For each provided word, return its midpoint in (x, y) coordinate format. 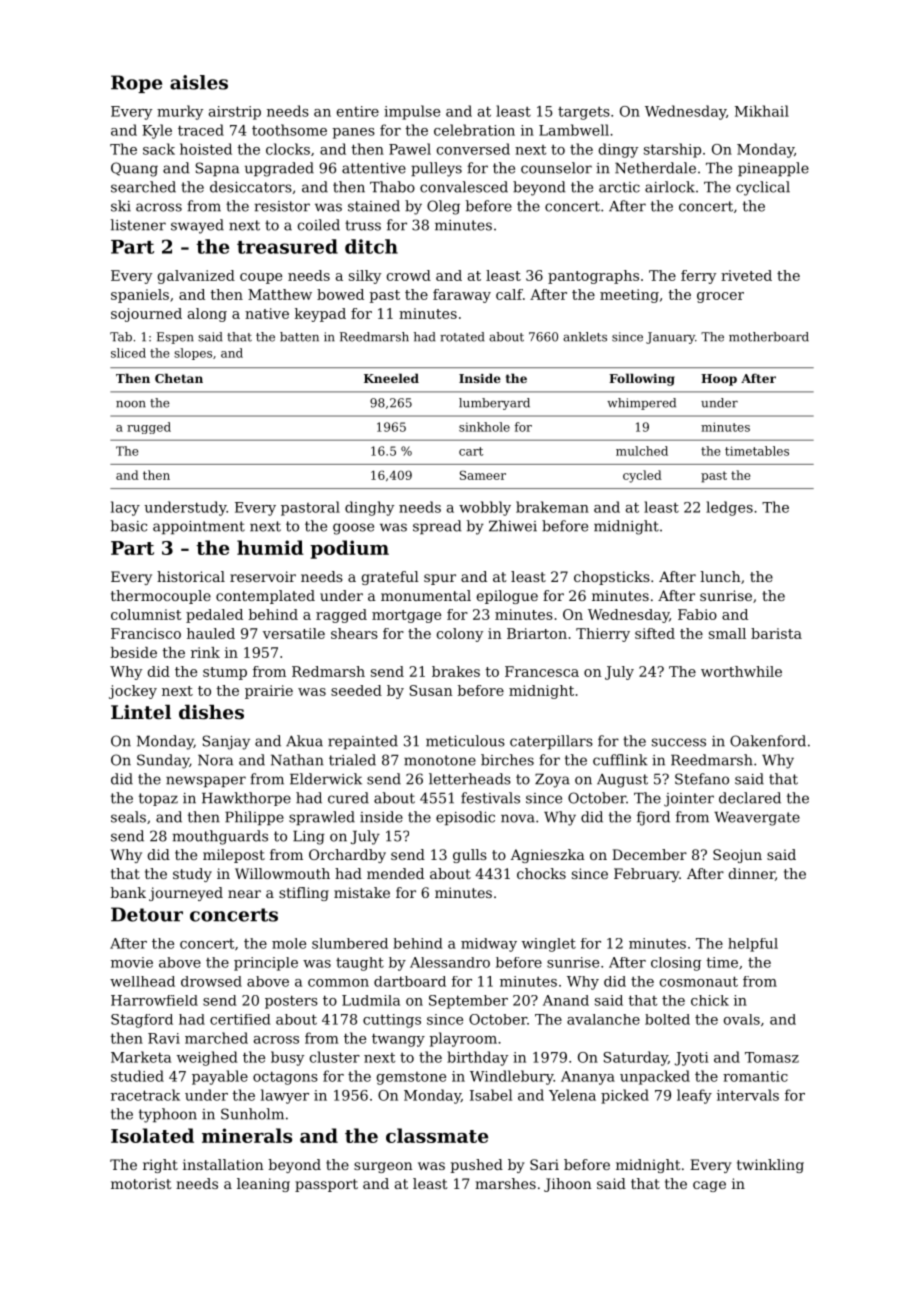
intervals (748, 1095)
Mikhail (762, 111)
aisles (199, 82)
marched (216, 1038)
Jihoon (568, 1185)
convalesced (464, 187)
